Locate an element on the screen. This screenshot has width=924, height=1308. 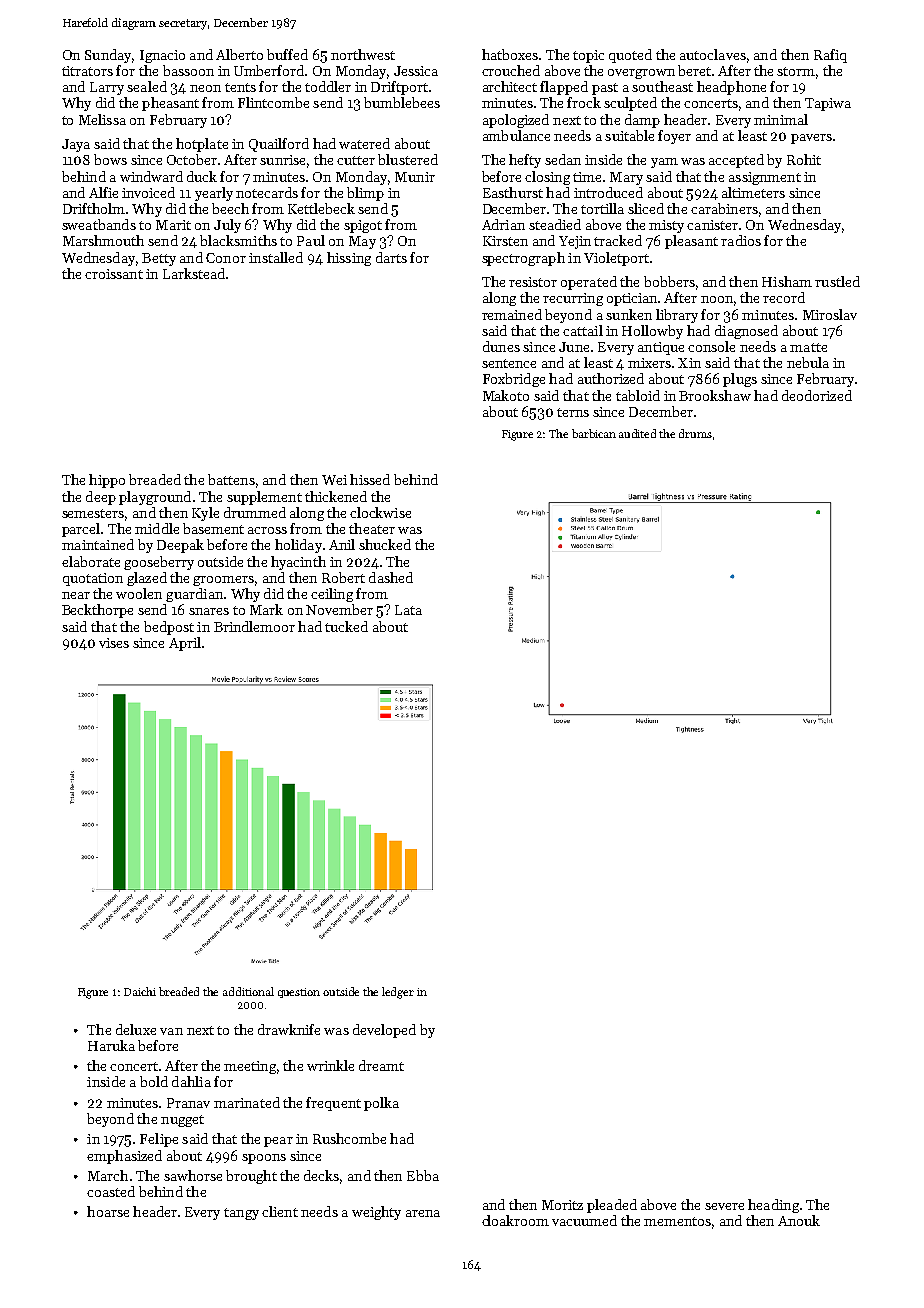
Adrian is located at coordinates (503, 224).
